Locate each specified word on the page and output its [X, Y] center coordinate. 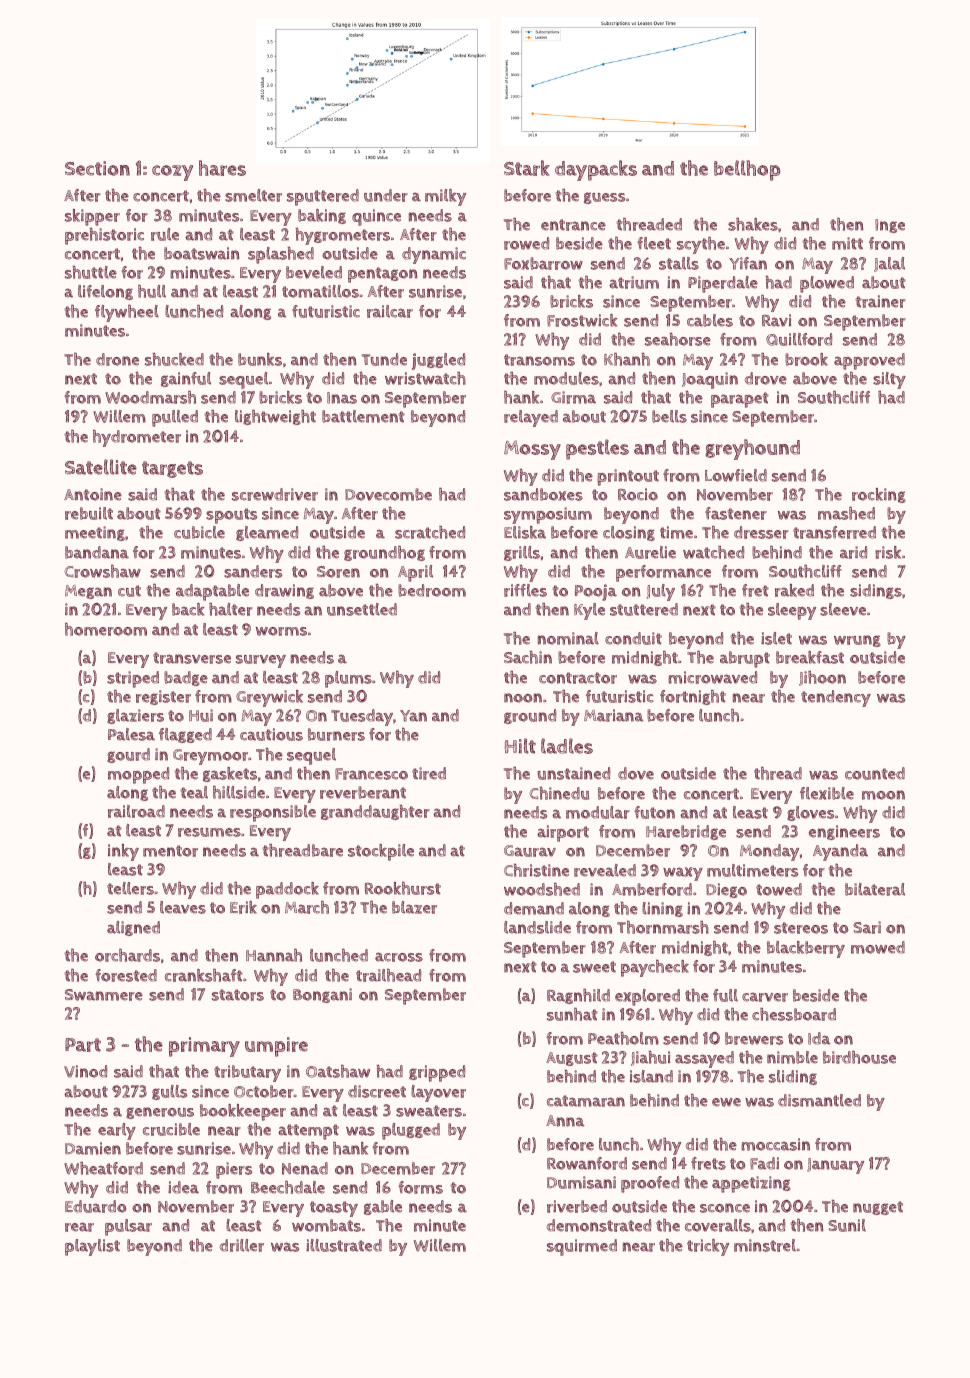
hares [222, 168]
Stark [527, 168]
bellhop [747, 170]
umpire [276, 1047]
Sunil [847, 1225]
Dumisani [581, 1182]
